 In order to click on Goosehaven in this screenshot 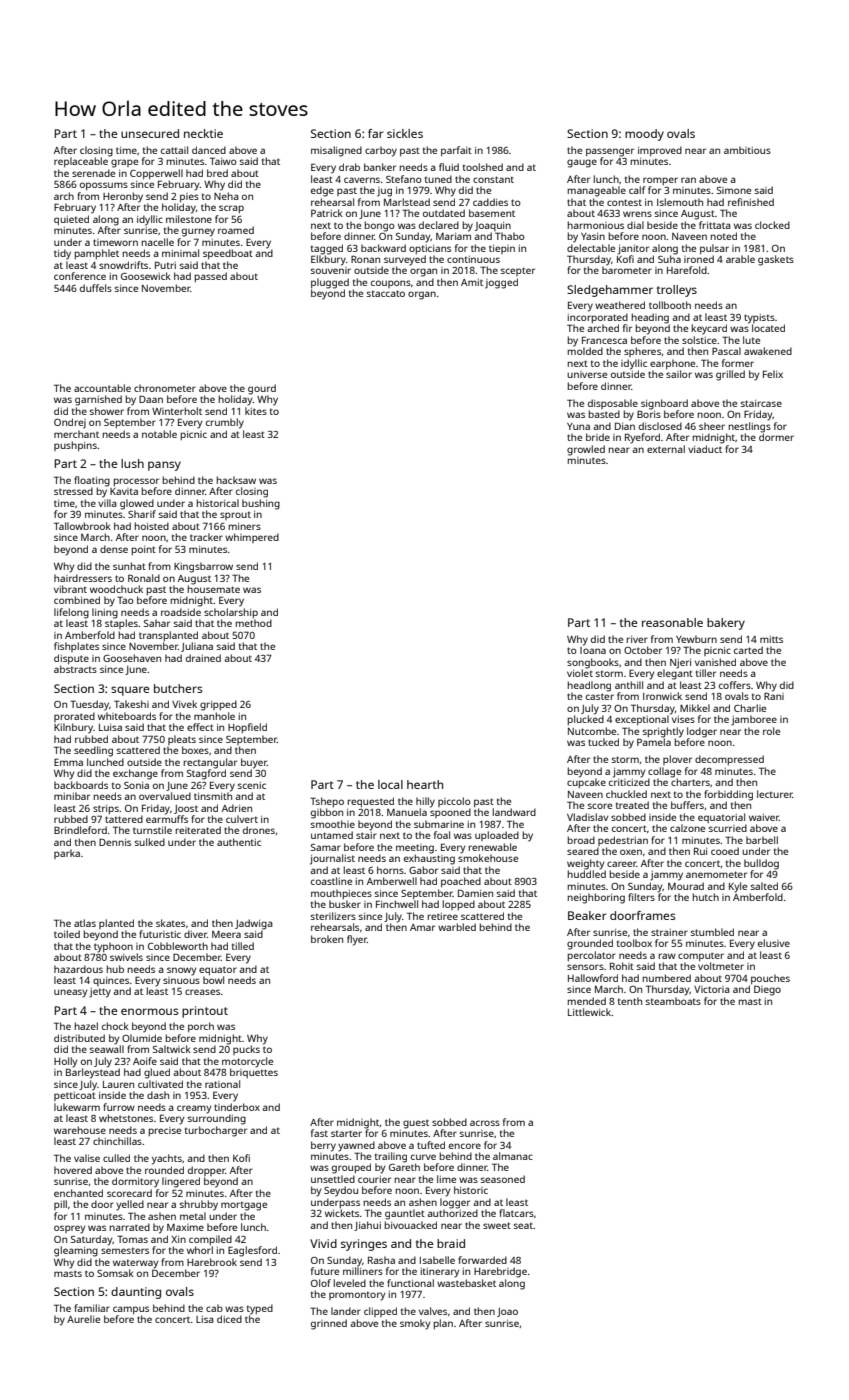, I will do `click(132, 658)`.
